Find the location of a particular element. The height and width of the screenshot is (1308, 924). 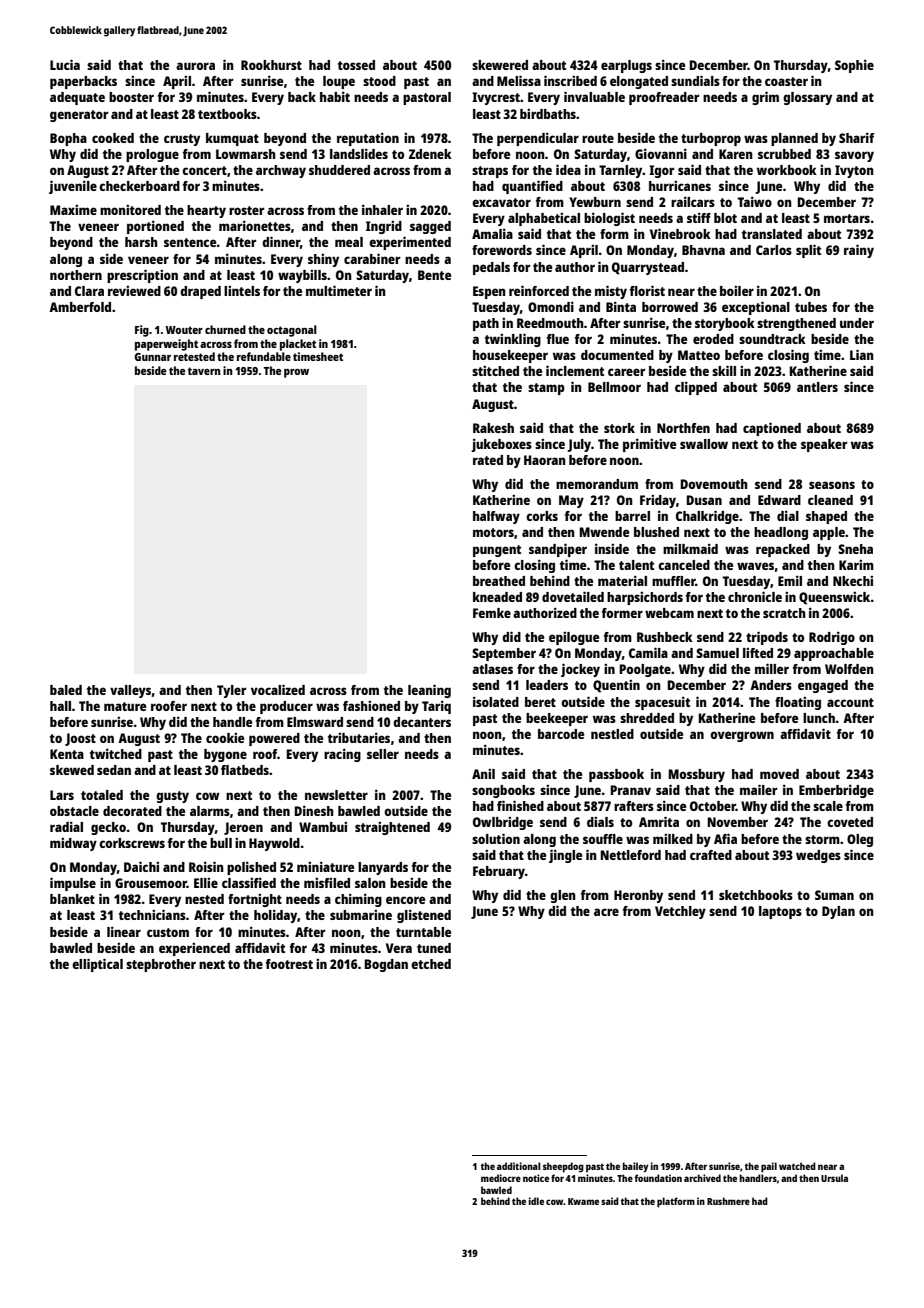

July is located at coordinates (579, 445).
